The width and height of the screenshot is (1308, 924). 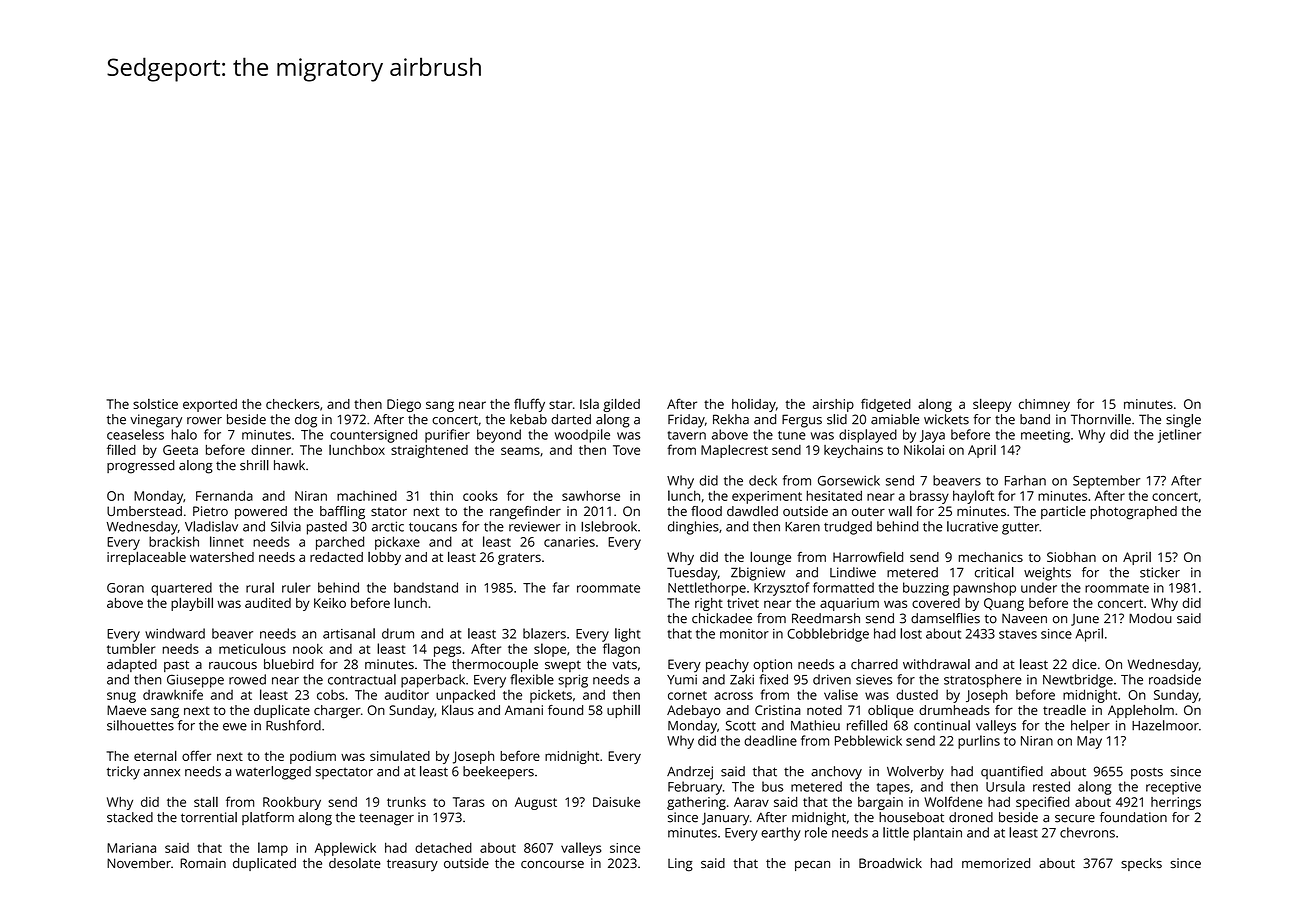 What do you see at coordinates (139, 863) in the screenshot?
I see `November` at bounding box center [139, 863].
